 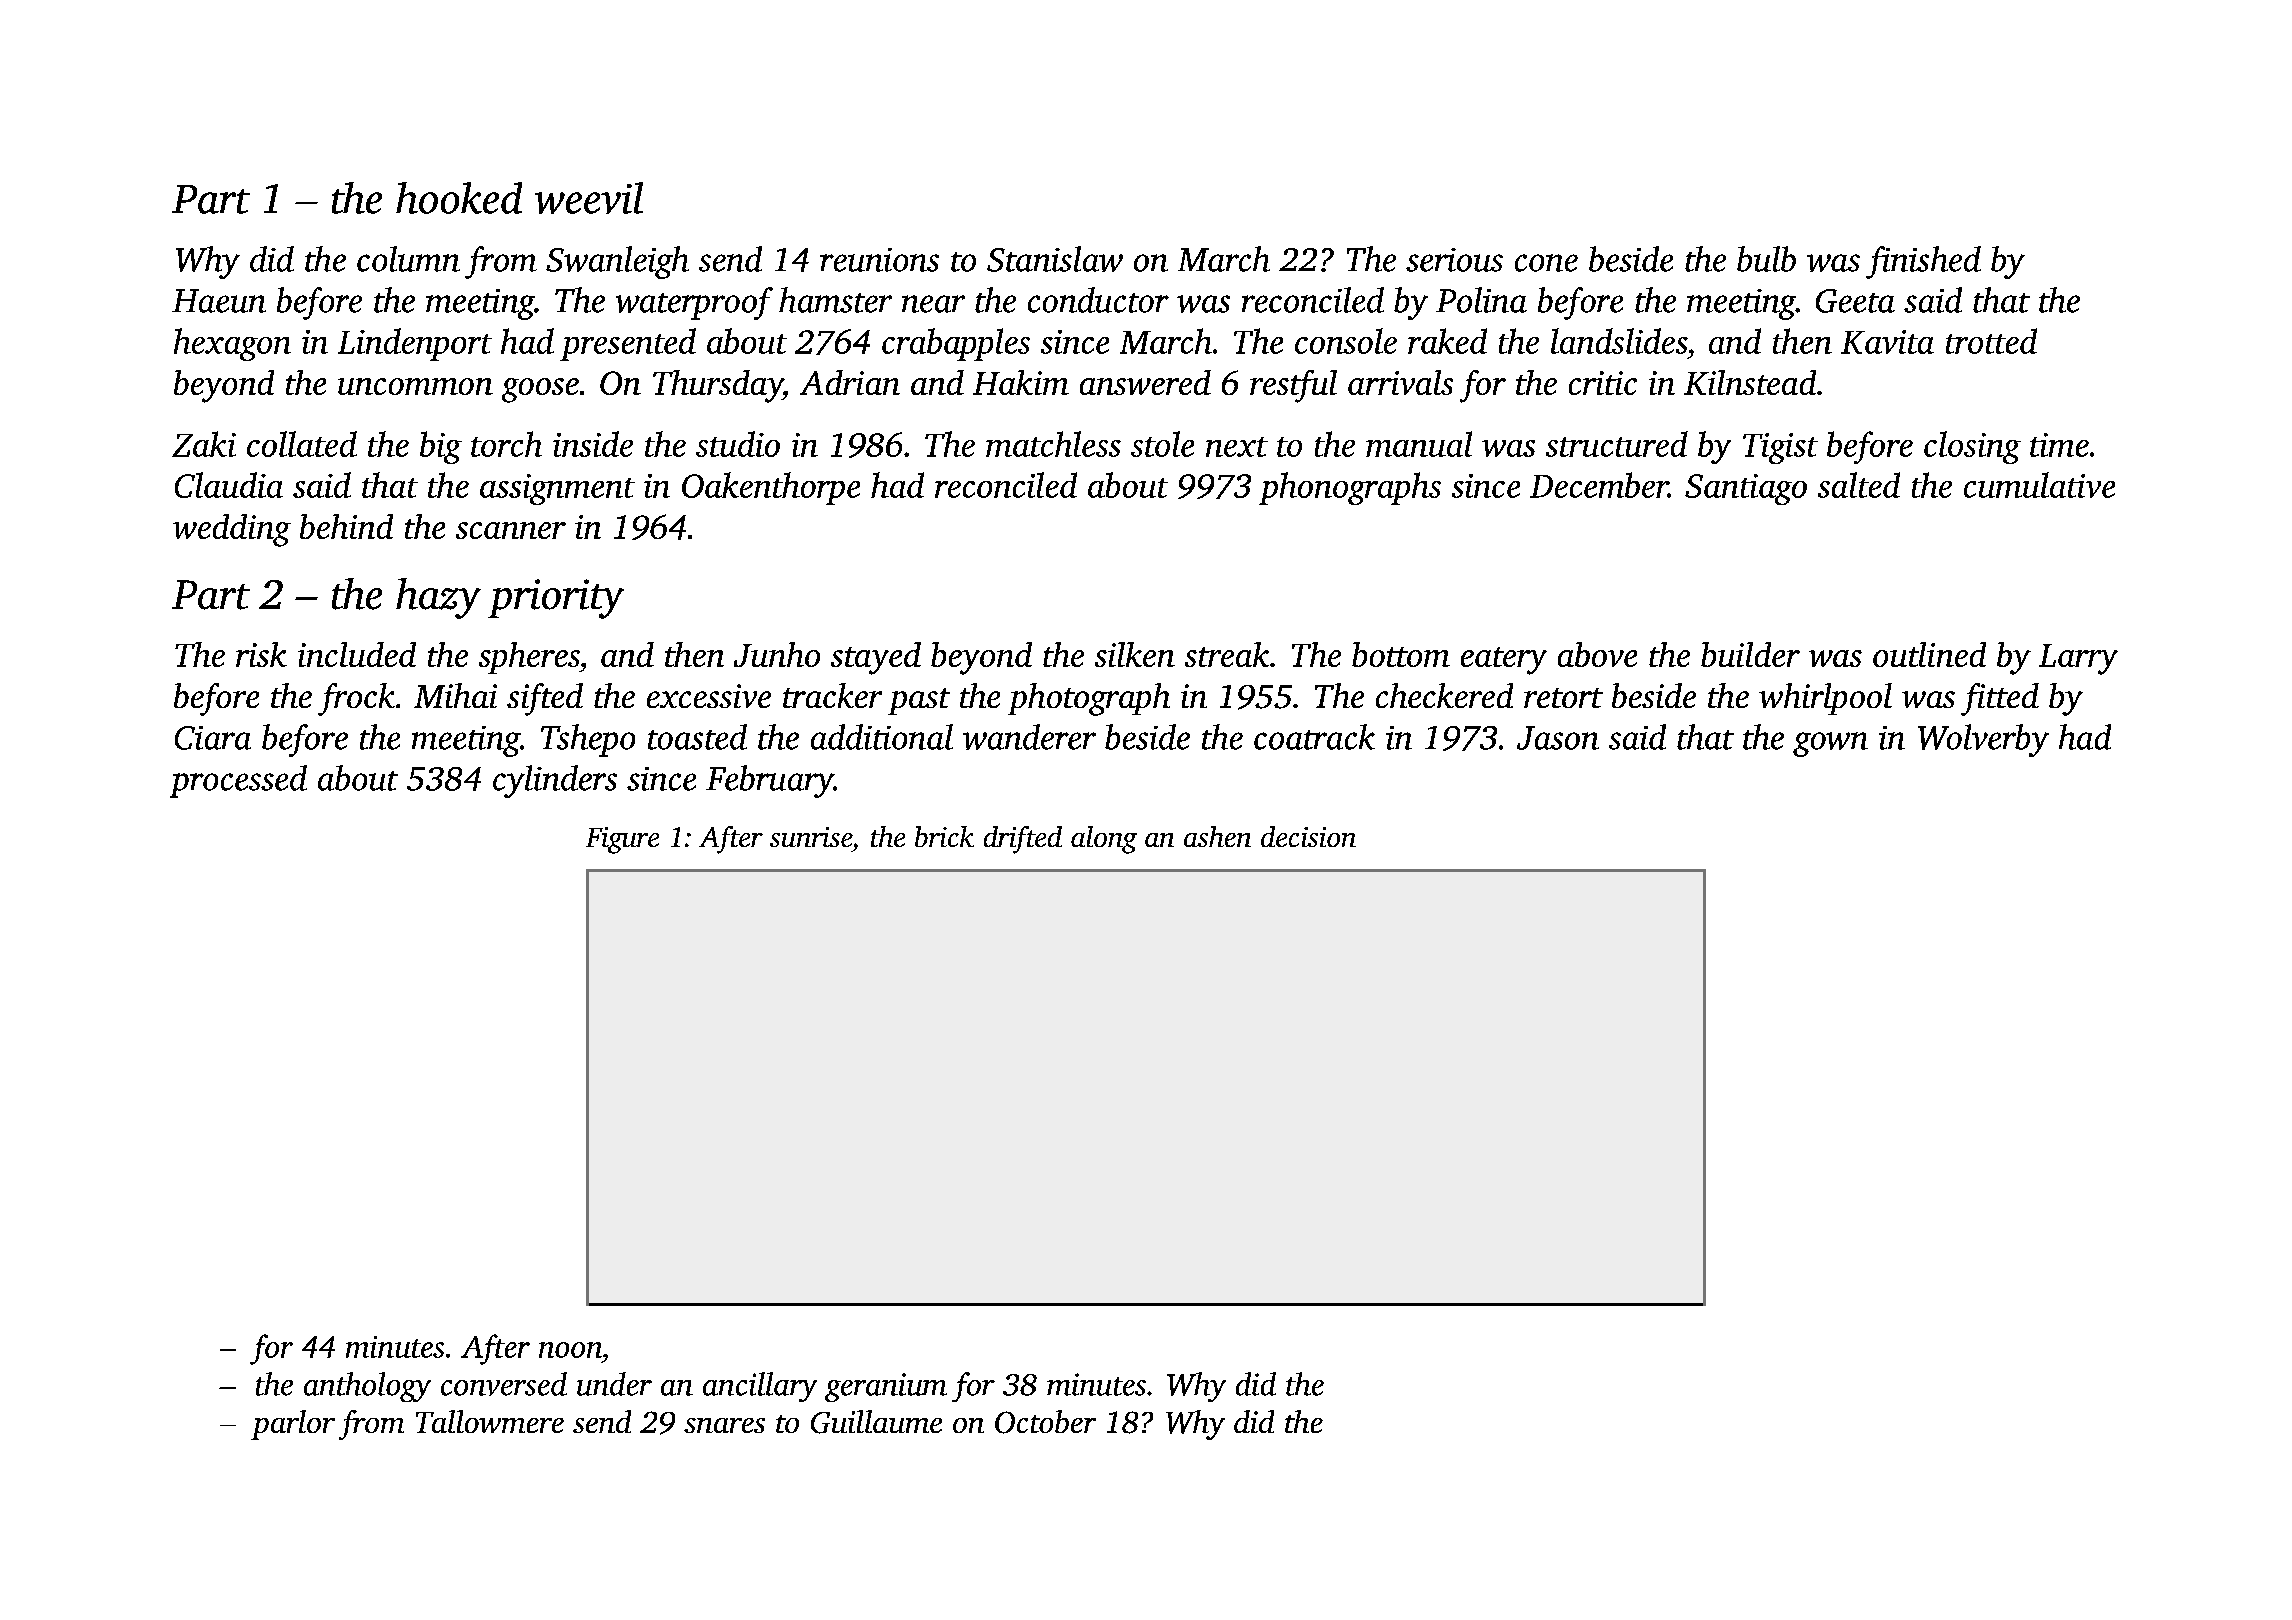 What do you see at coordinates (2039, 485) in the screenshot?
I see `cumulative` at bounding box center [2039, 485].
